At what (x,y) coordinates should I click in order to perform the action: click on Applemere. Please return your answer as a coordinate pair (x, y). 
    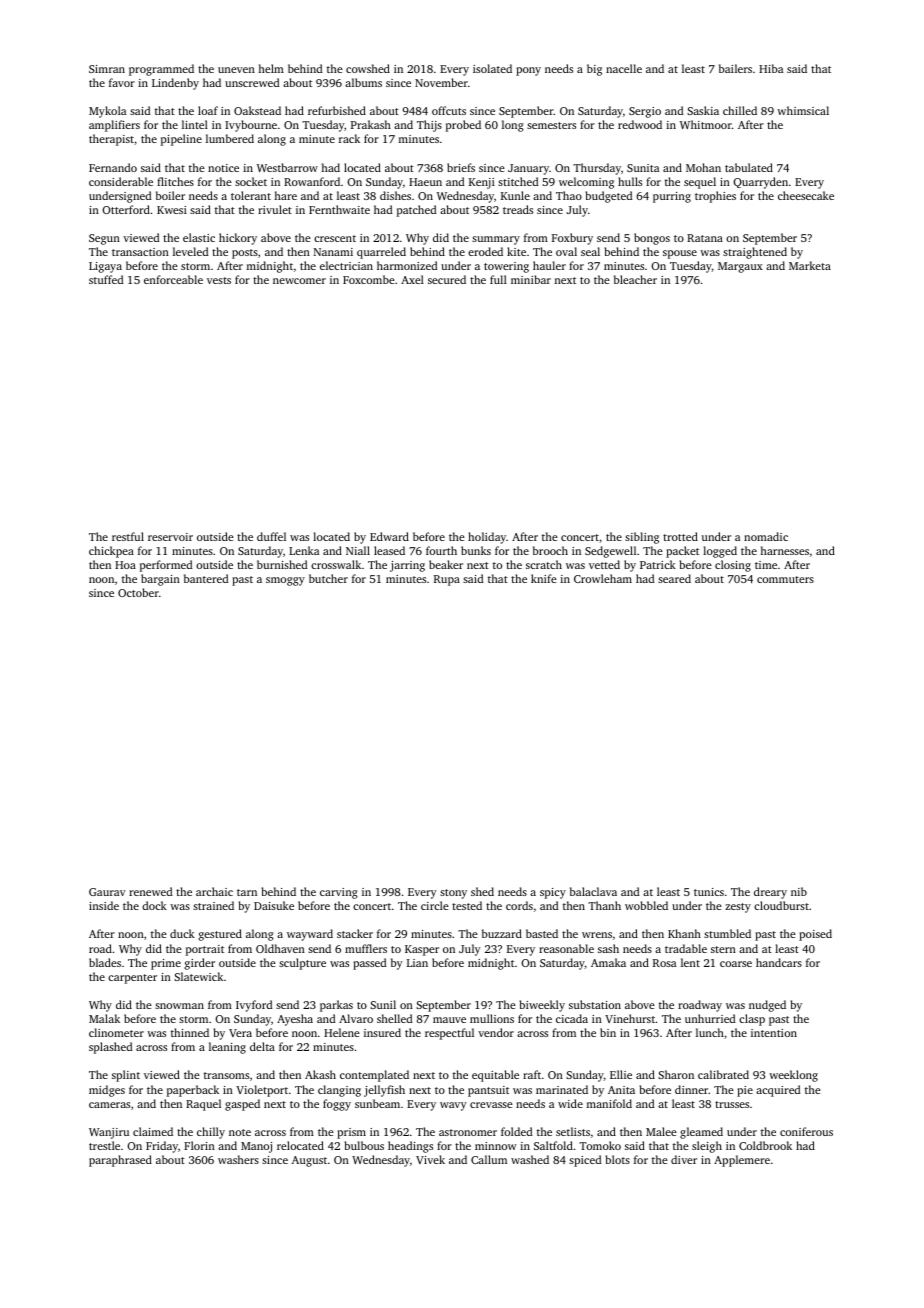
    Looking at the image, I should click on (742, 1161).
